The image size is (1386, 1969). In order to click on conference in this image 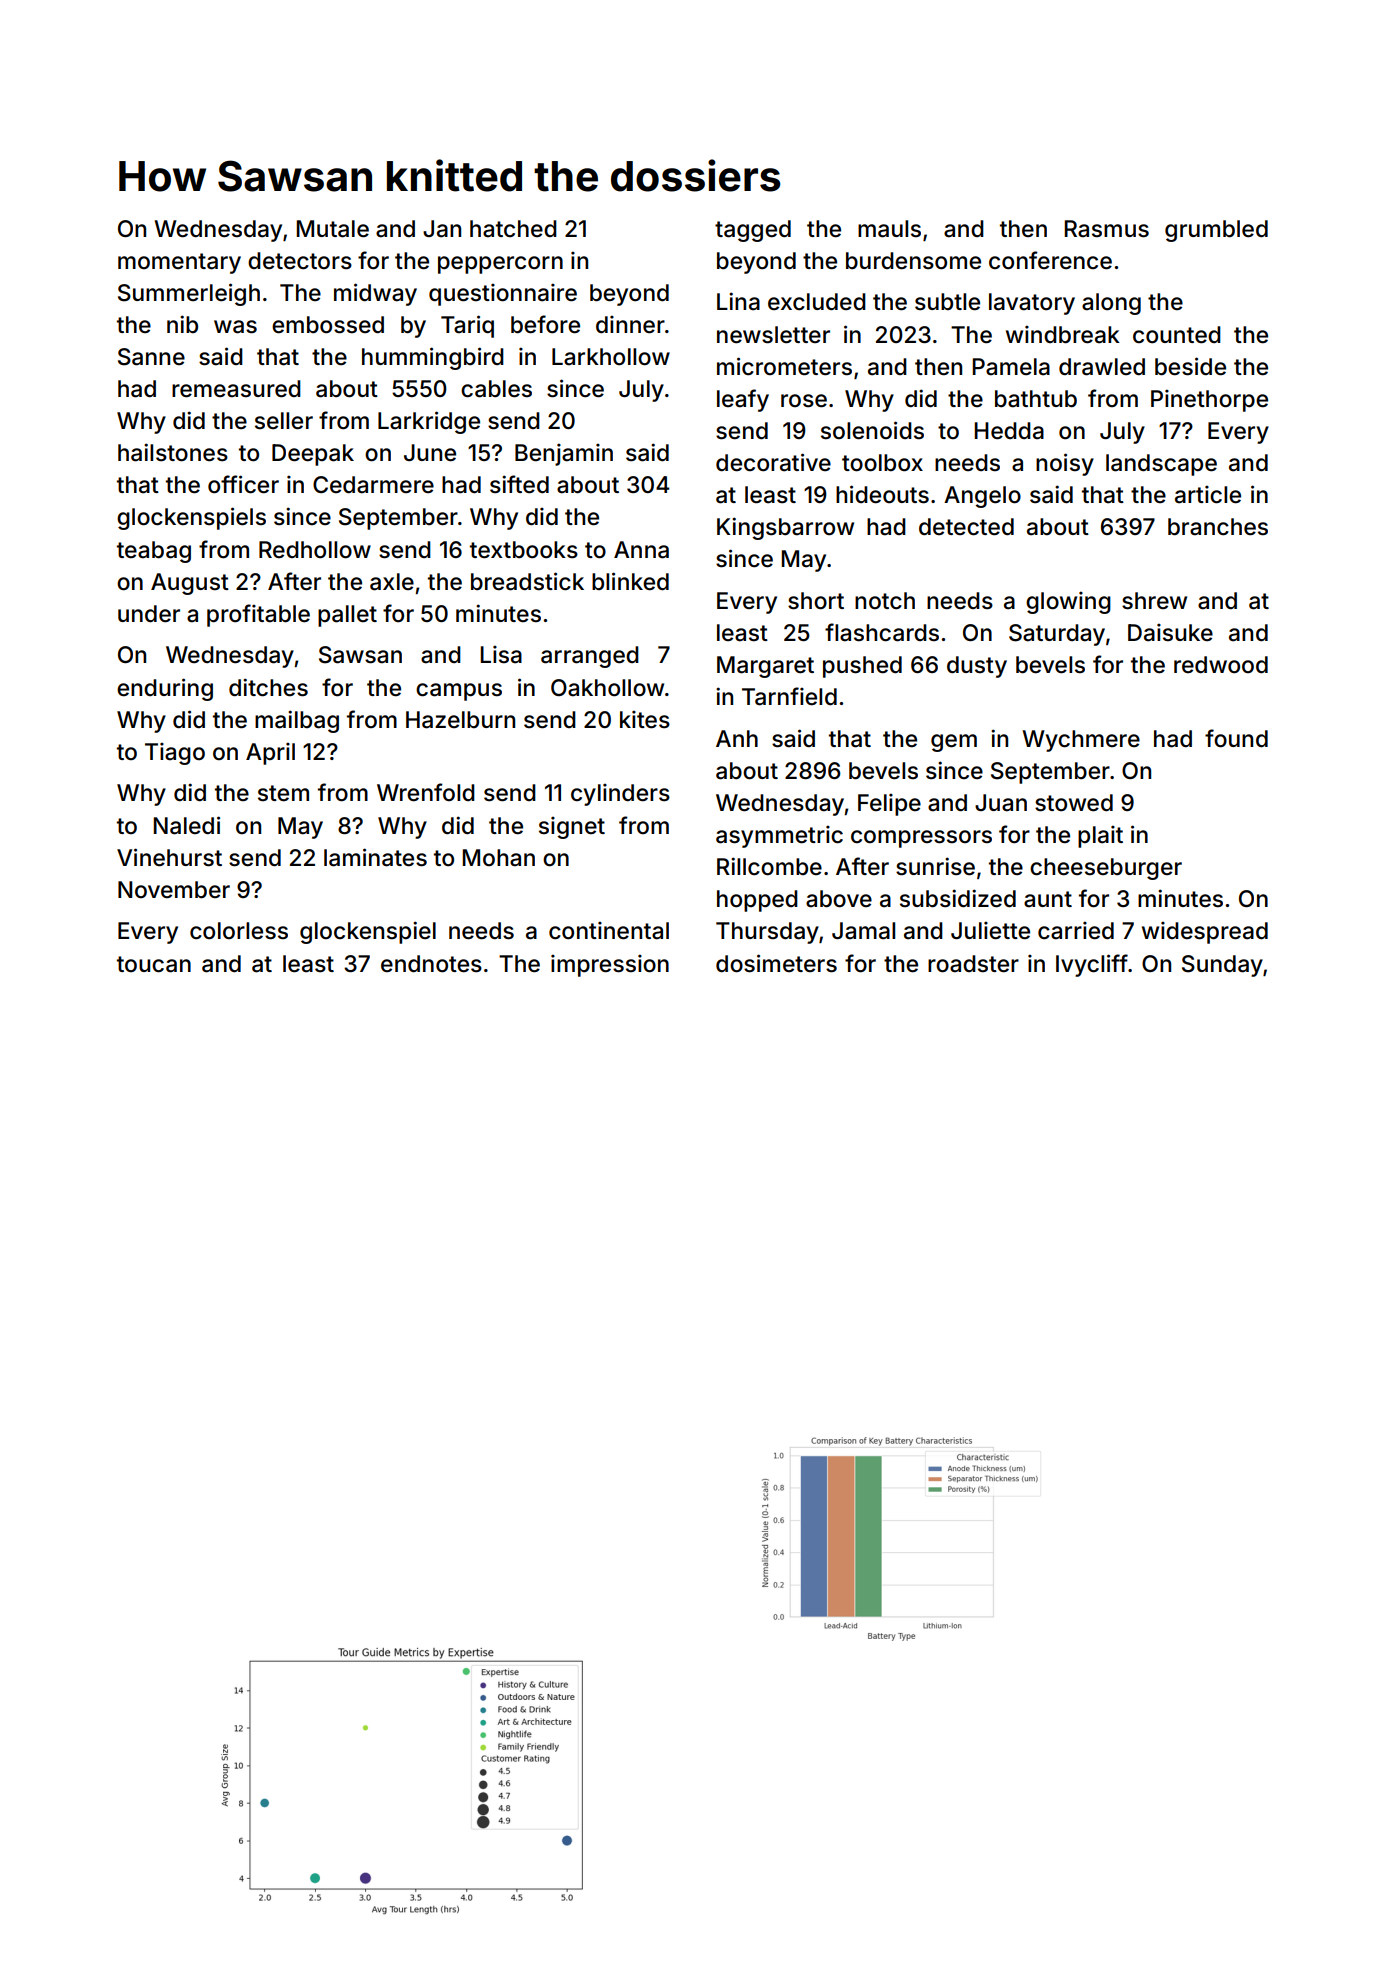, I will do `click(1050, 260)`.
